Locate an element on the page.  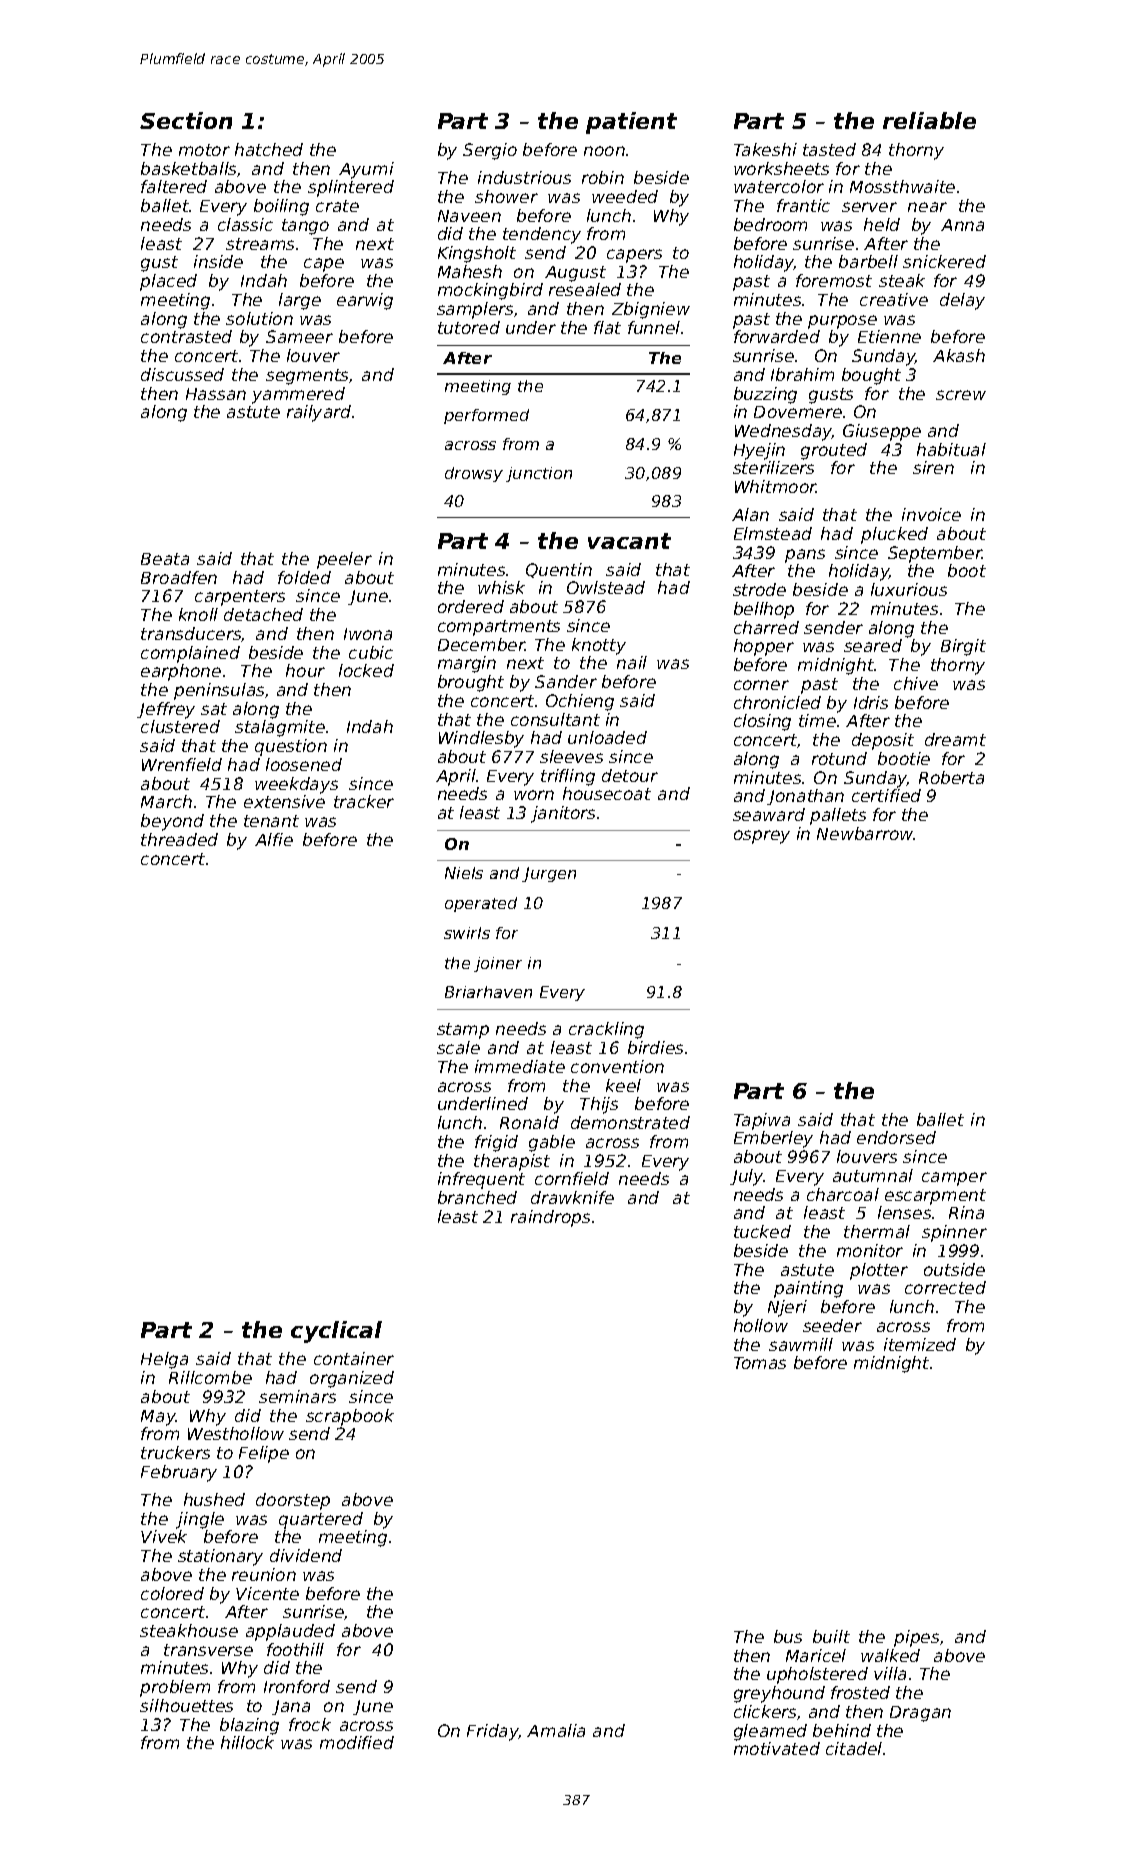
Sergio is located at coordinates (490, 151).
